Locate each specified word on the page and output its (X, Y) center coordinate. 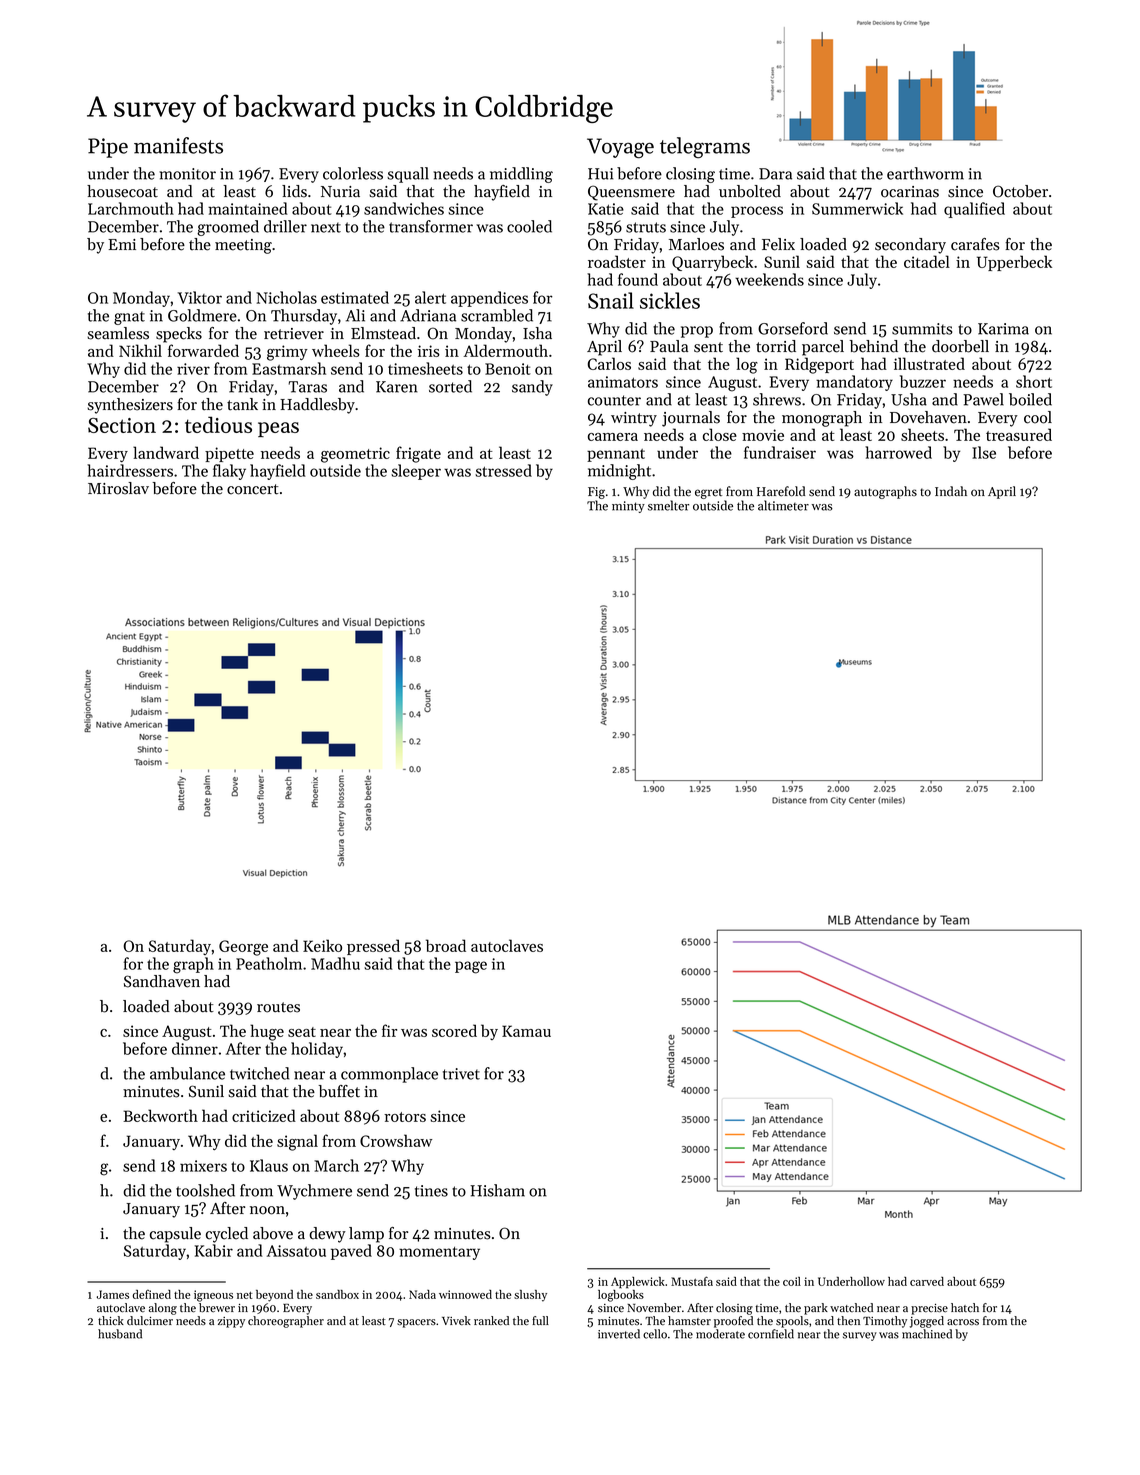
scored (454, 1030)
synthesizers (130, 406)
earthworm (925, 173)
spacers (416, 1323)
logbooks (621, 1296)
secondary (910, 246)
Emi (122, 244)
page (471, 967)
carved (927, 1281)
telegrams (705, 147)
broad (446, 945)
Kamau (526, 1031)
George (243, 948)
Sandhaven (162, 981)
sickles (670, 300)
